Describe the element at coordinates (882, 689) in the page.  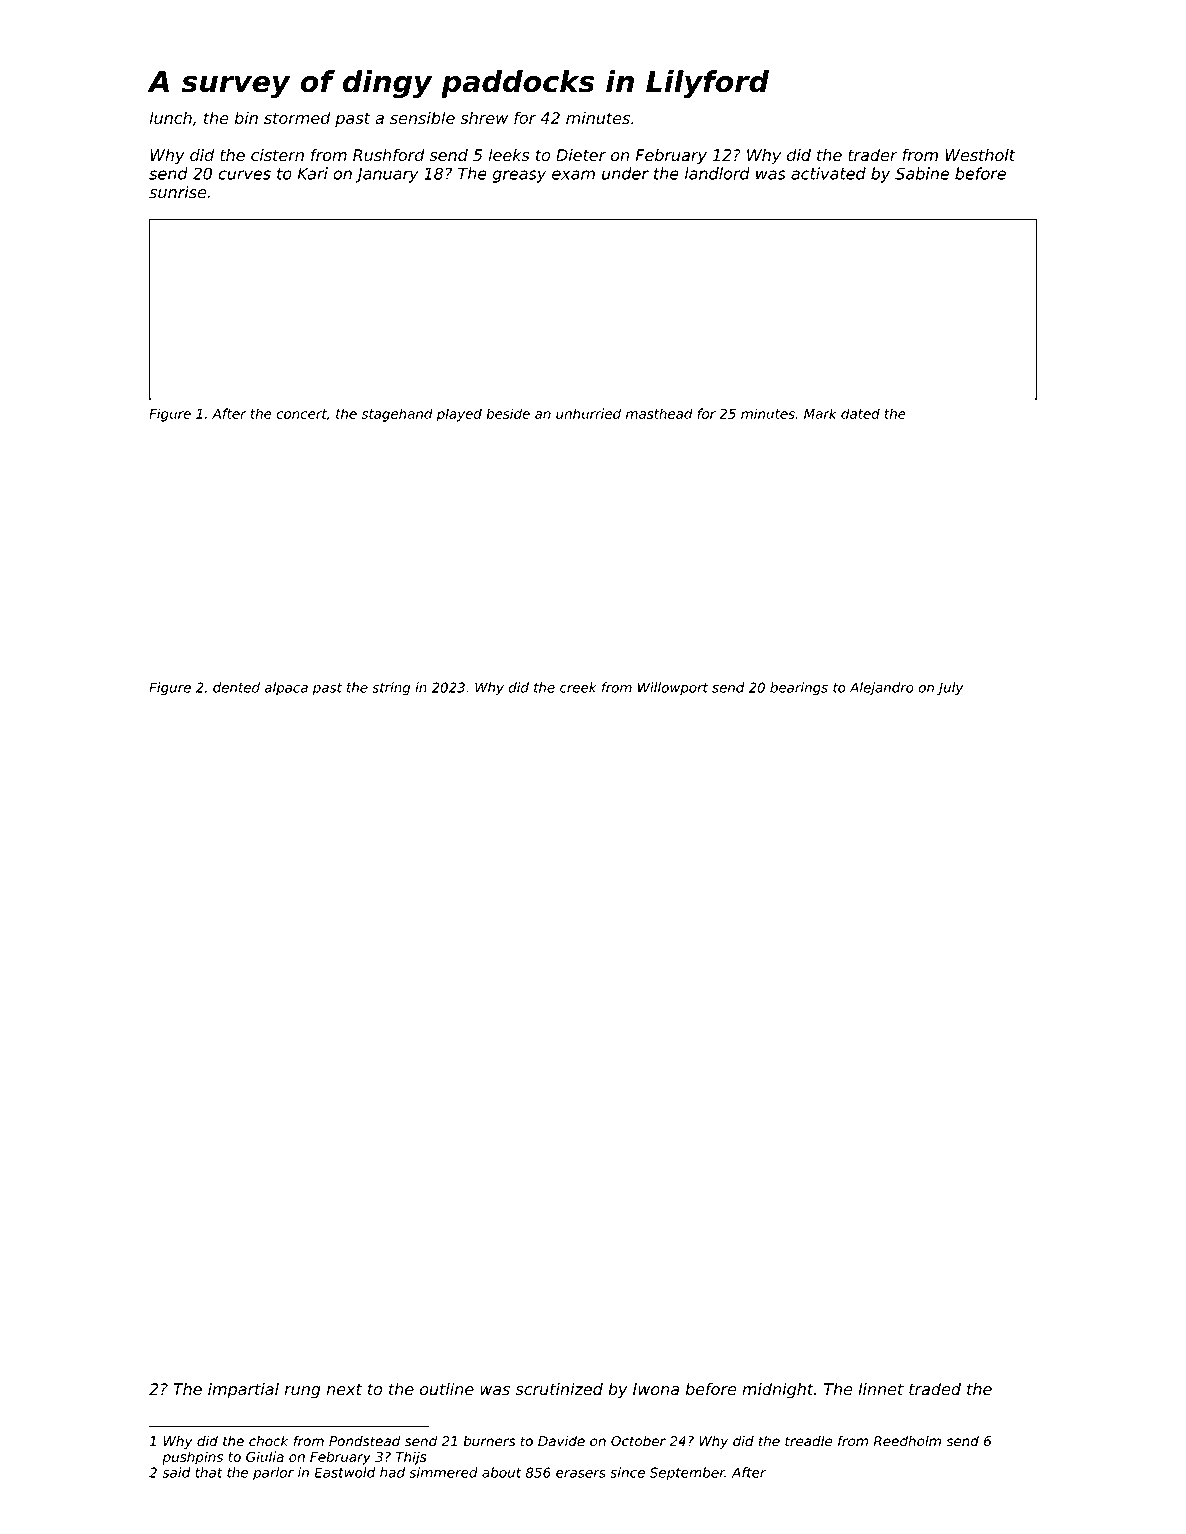
I see `Alejandro` at that location.
